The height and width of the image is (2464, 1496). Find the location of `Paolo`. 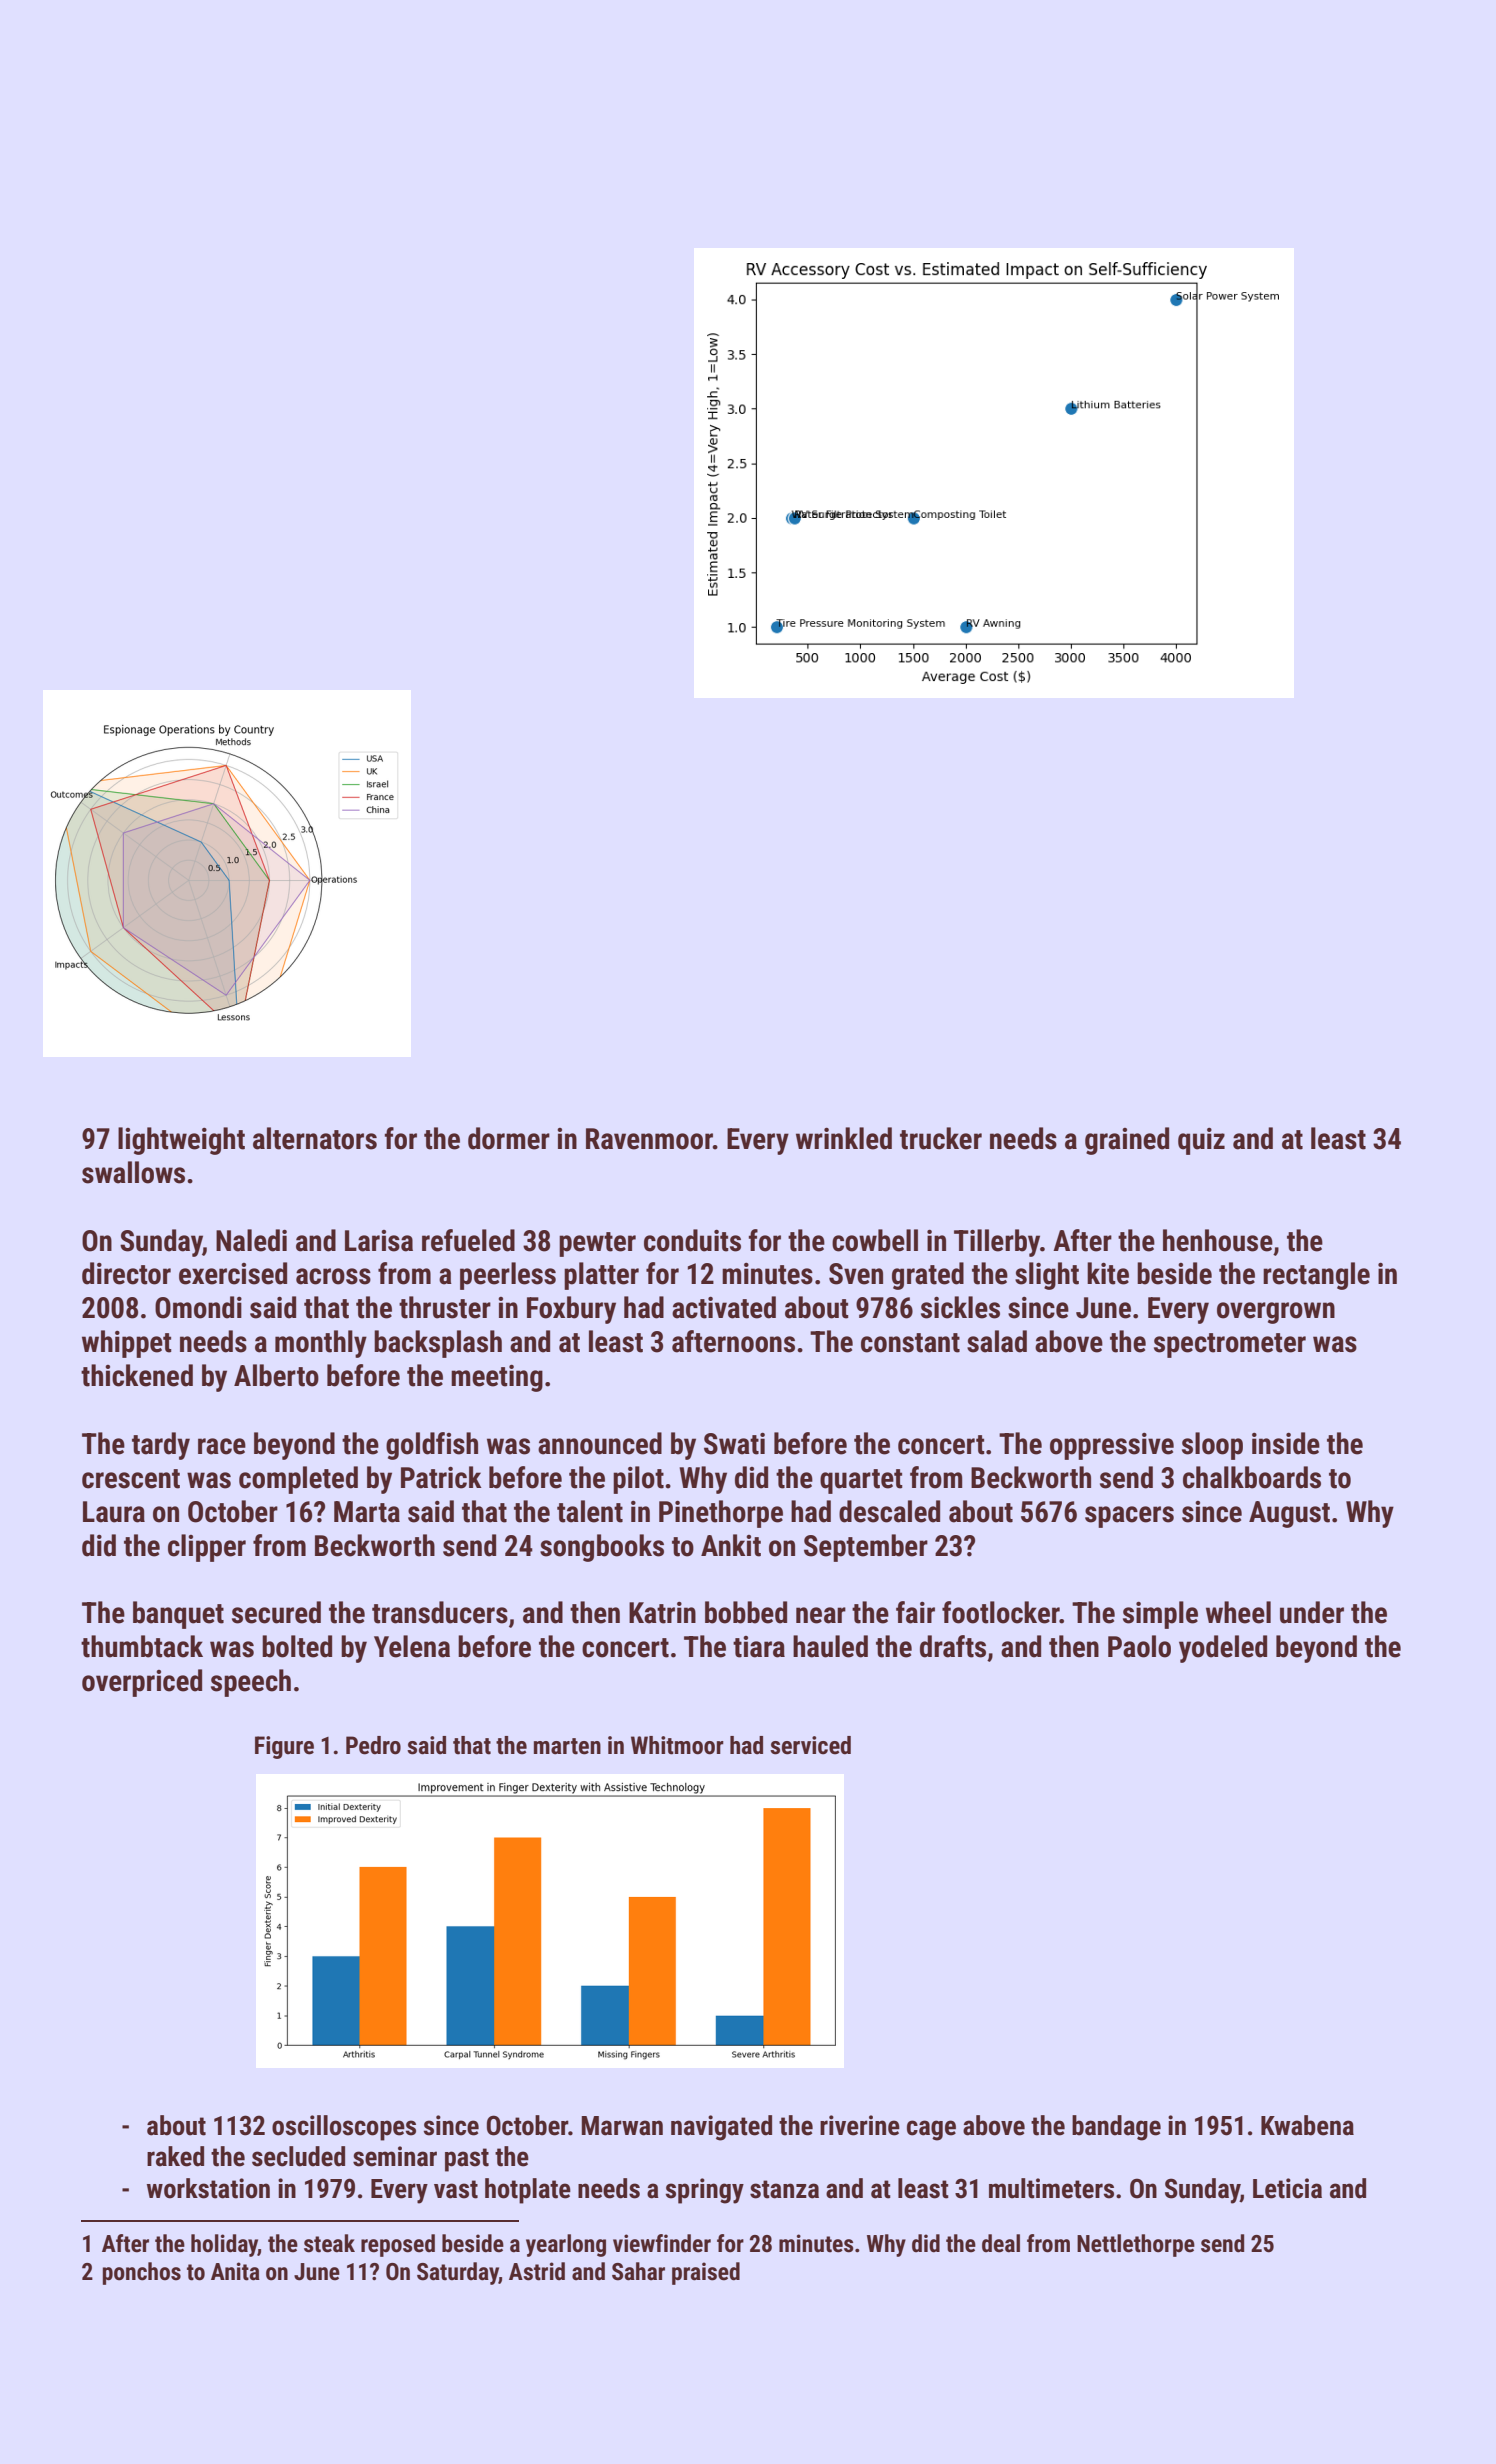

Paolo is located at coordinates (1139, 1646).
